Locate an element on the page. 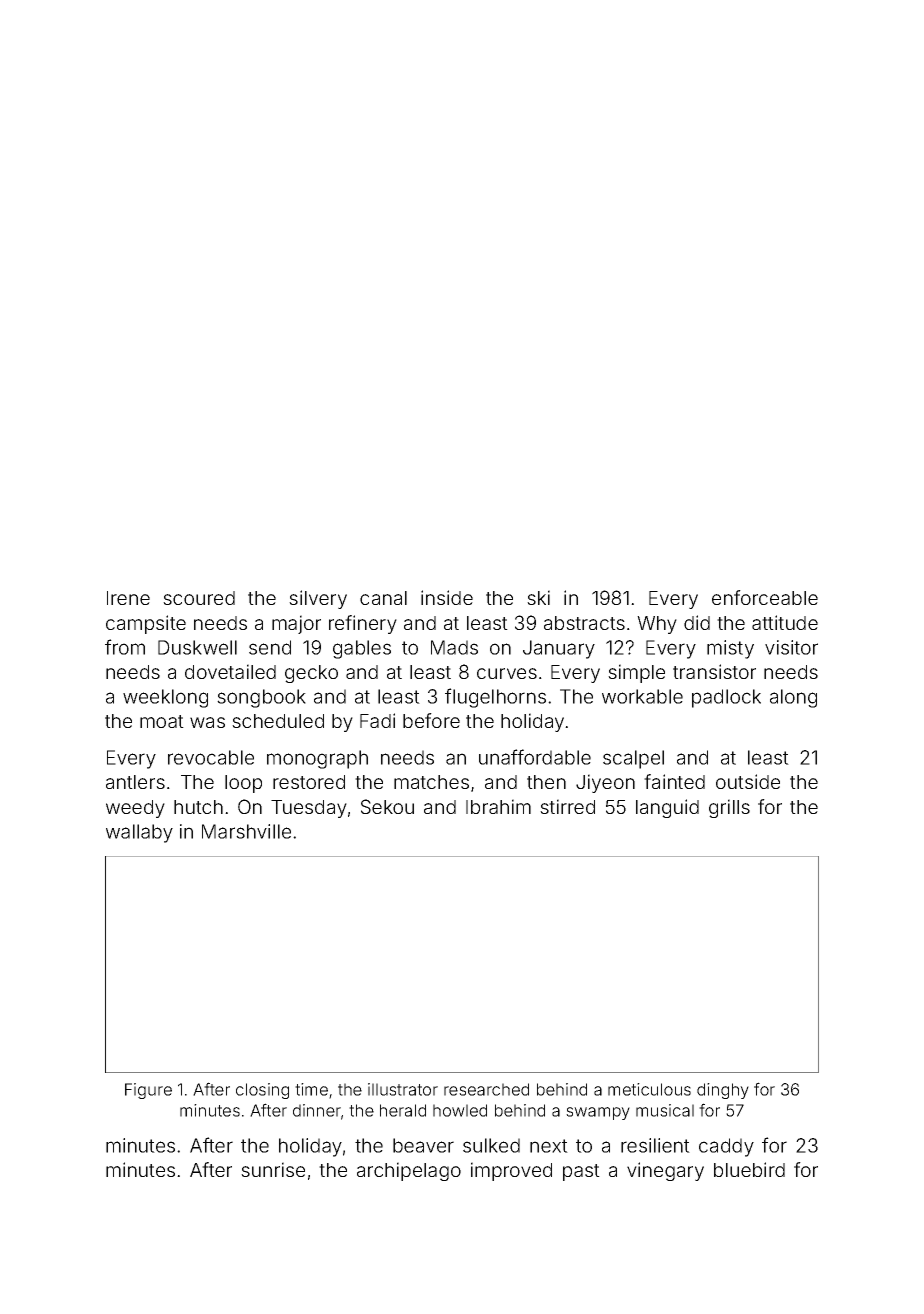 This page has height=1314, width=924. Figure is located at coordinates (148, 1091).
